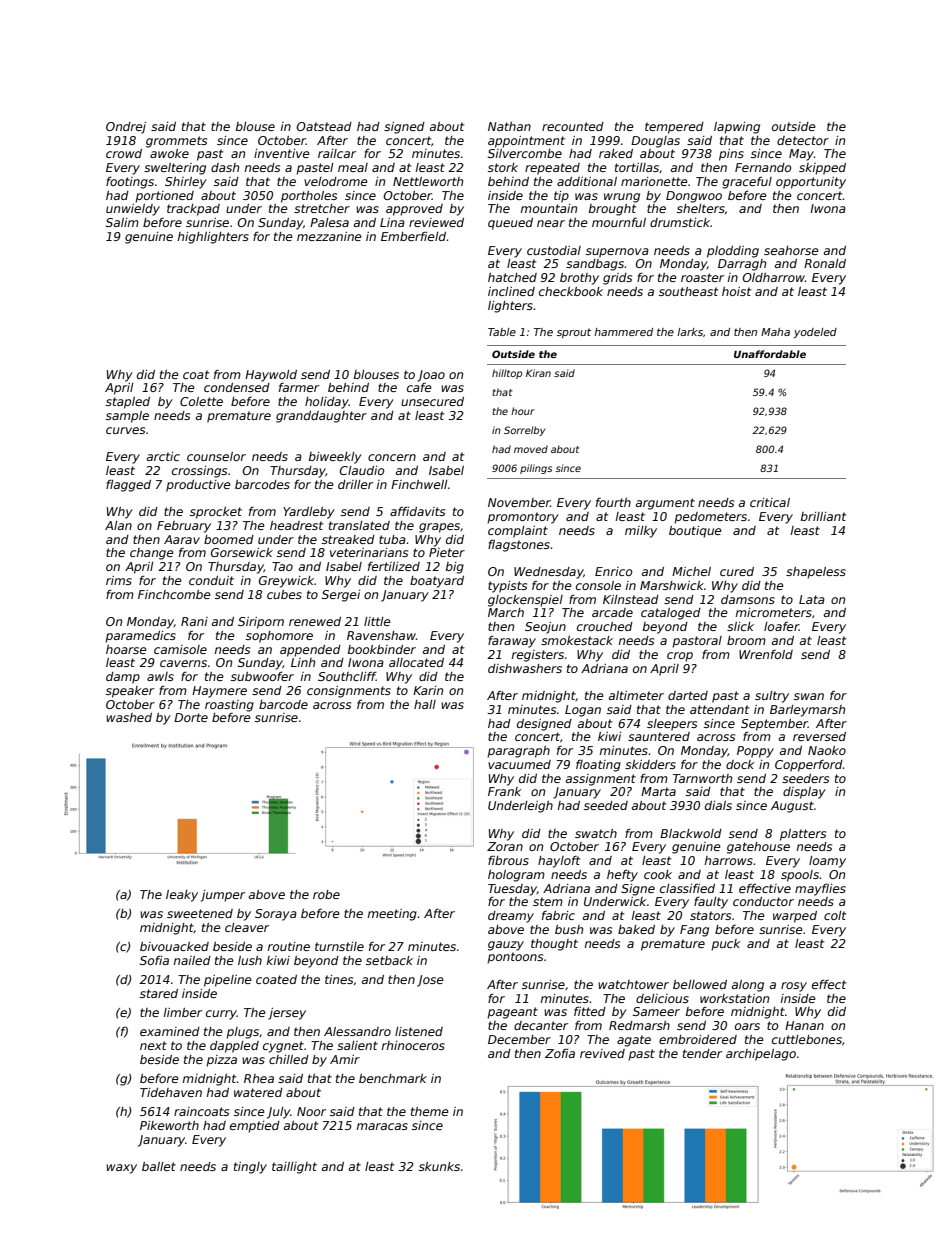 The height and width of the page is (1233, 952). Describe the element at coordinates (436, 222) in the page. I see `reviewed` at that location.
